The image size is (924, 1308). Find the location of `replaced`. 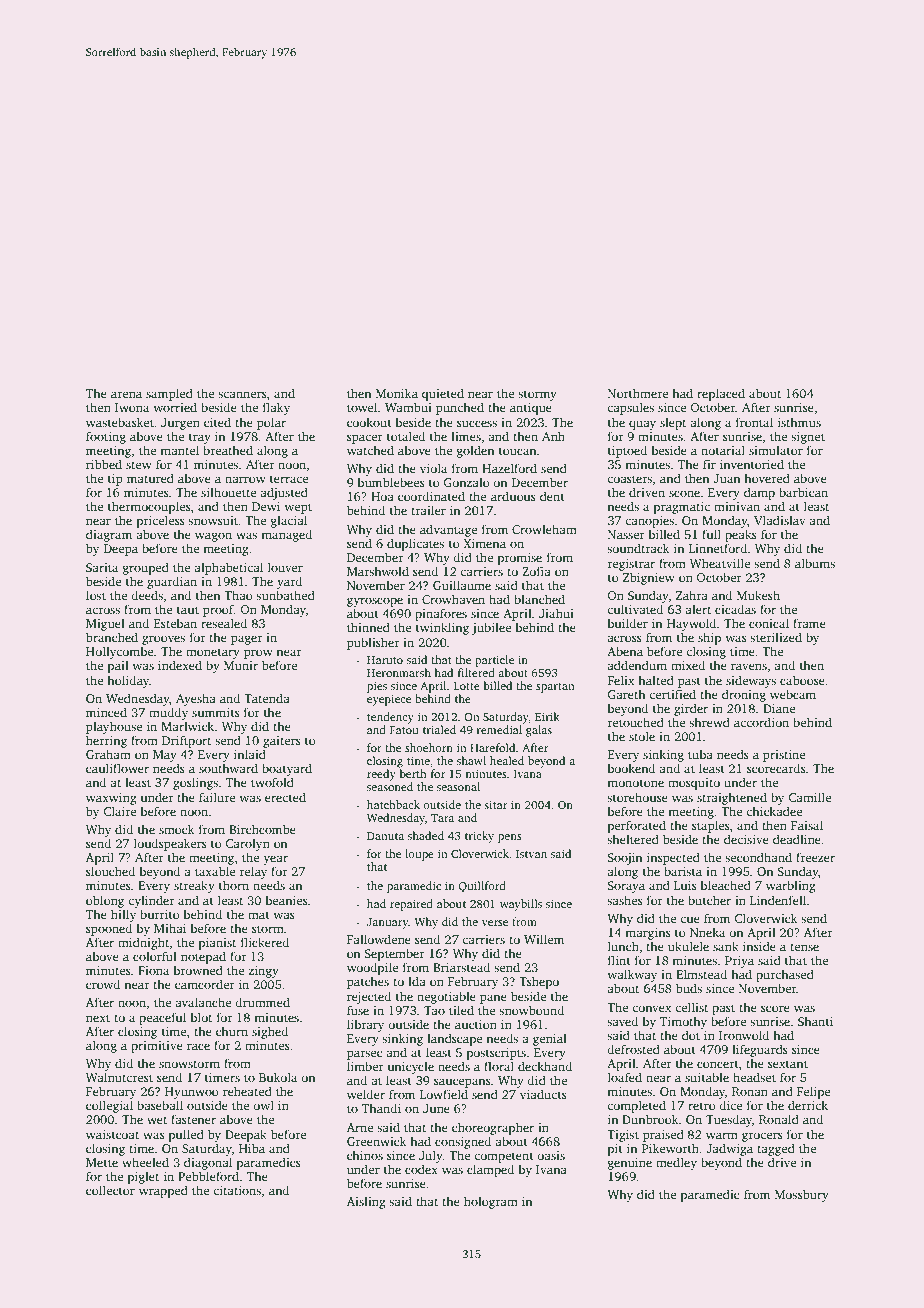

replaced is located at coordinates (721, 394).
